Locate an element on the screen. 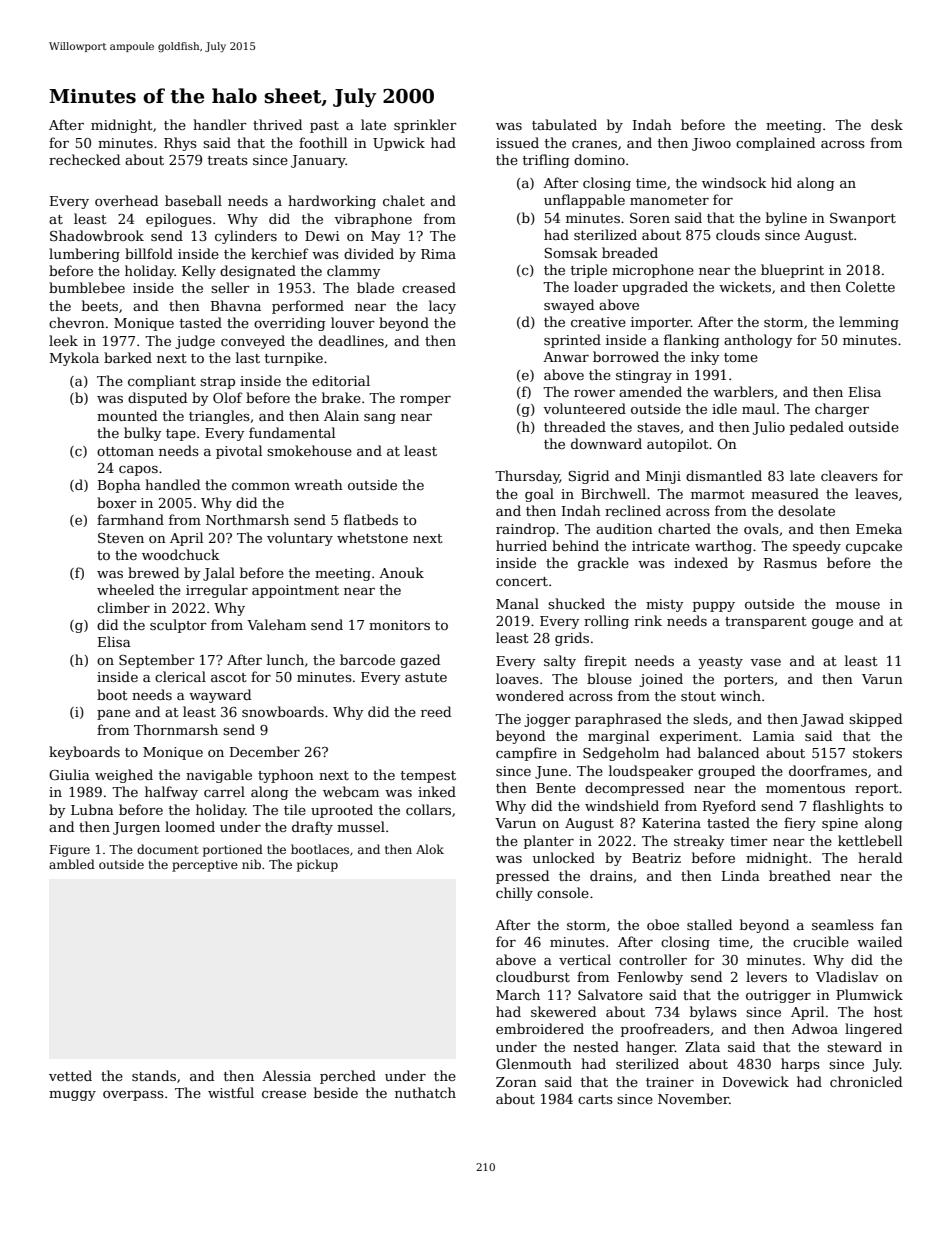  collars is located at coordinates (428, 809).
